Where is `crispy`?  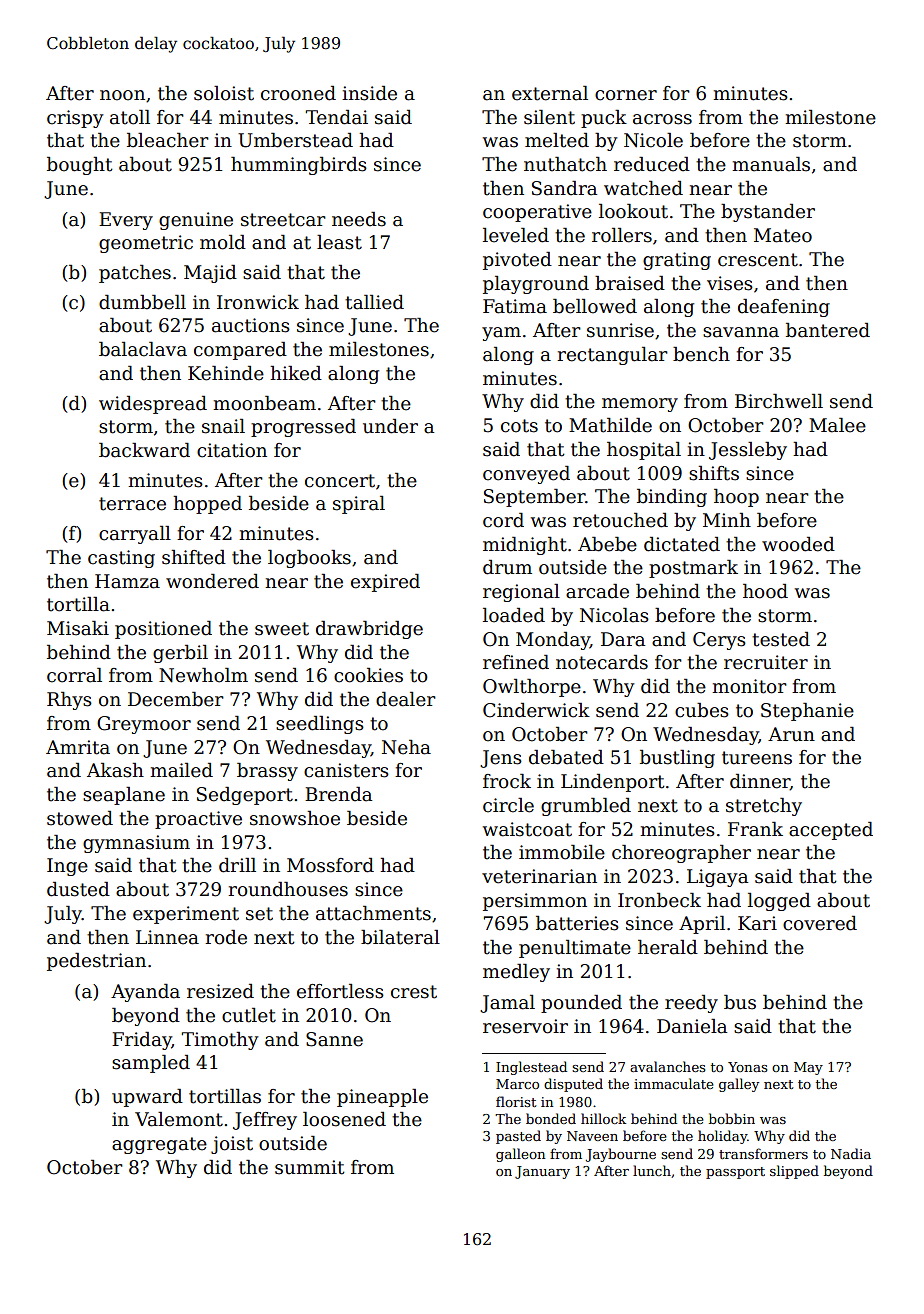 crispy is located at coordinates (75, 119).
